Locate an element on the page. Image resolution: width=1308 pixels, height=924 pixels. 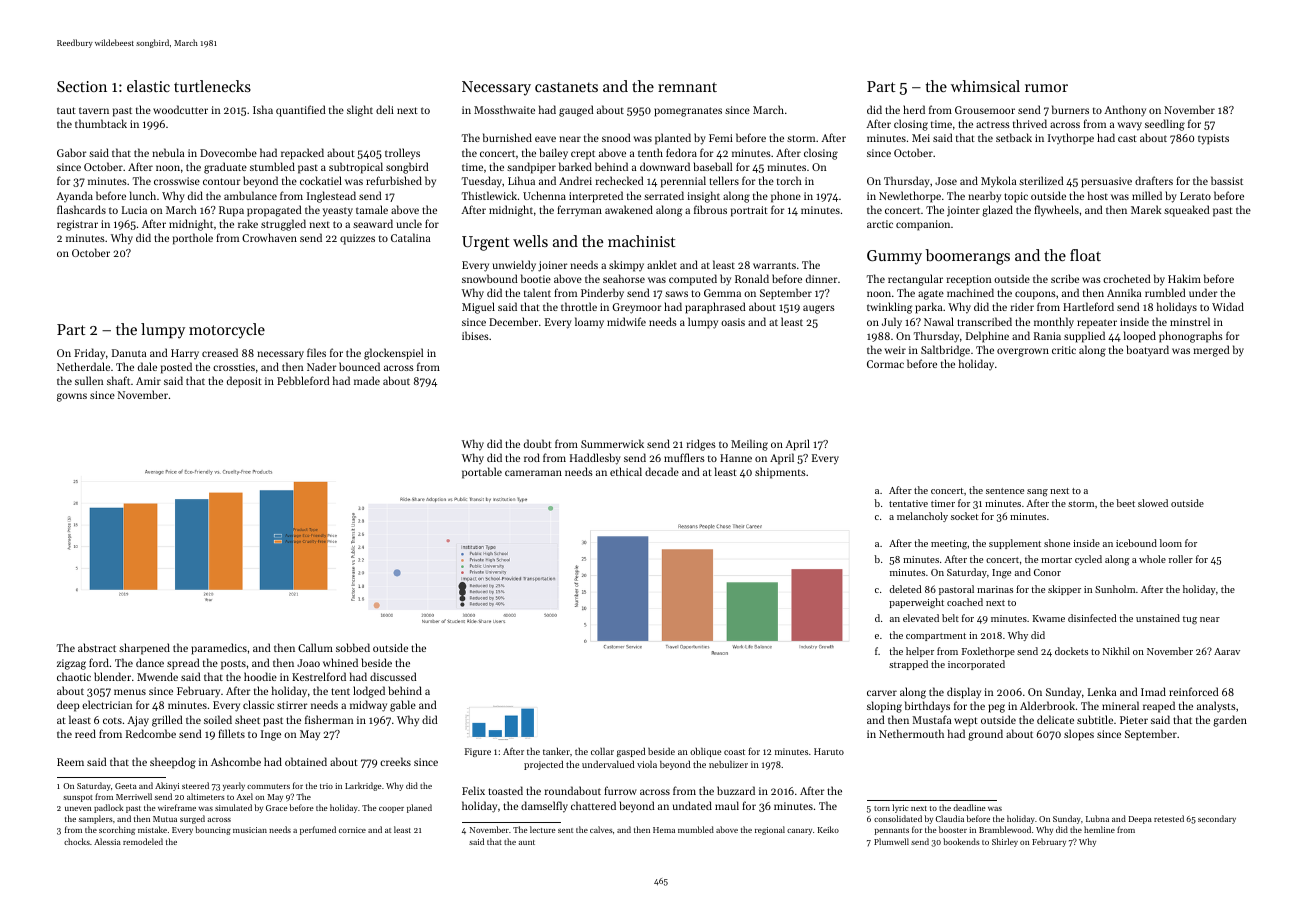
Saltbridge is located at coordinates (945, 351).
